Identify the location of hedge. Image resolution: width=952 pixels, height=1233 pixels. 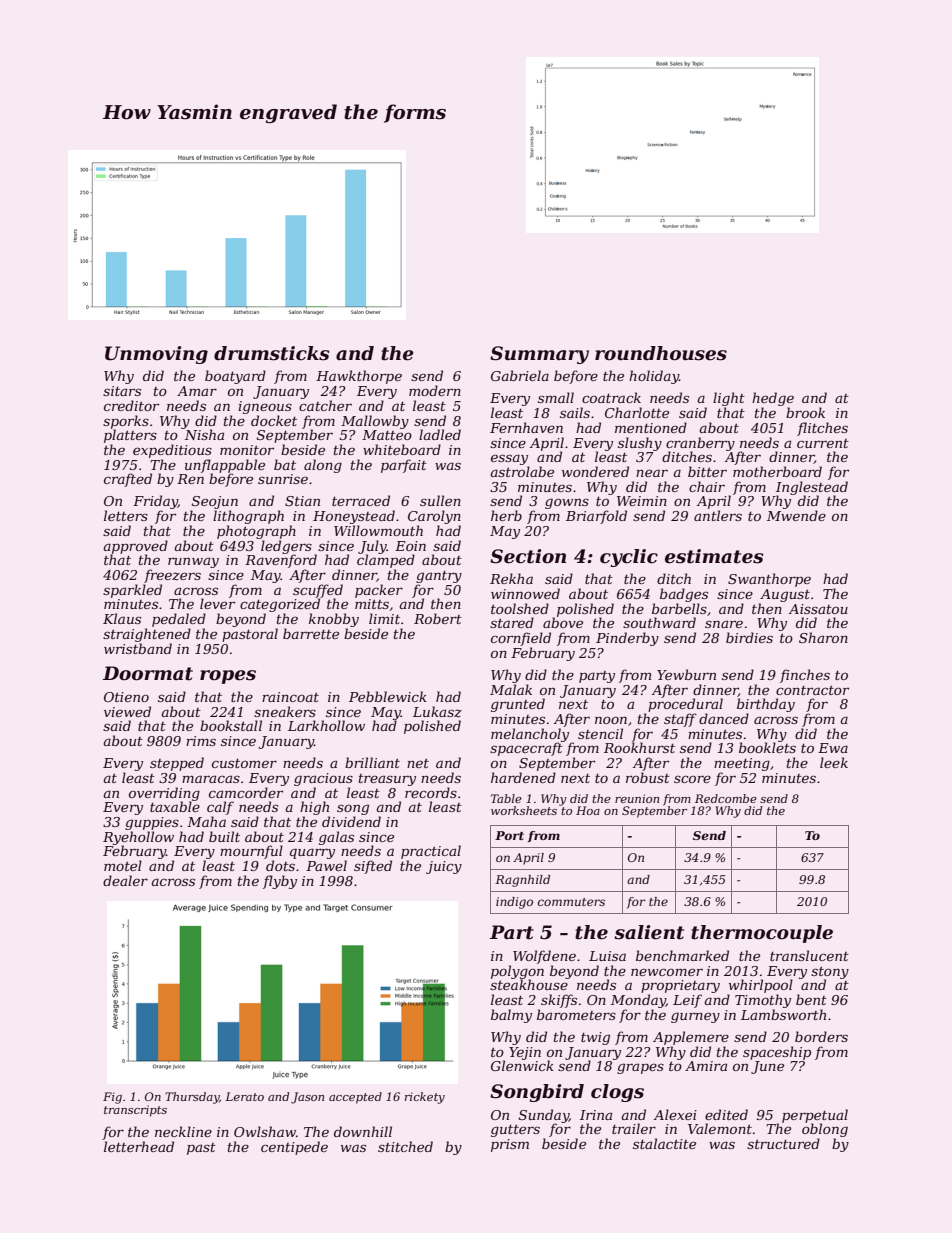
(773, 399).
